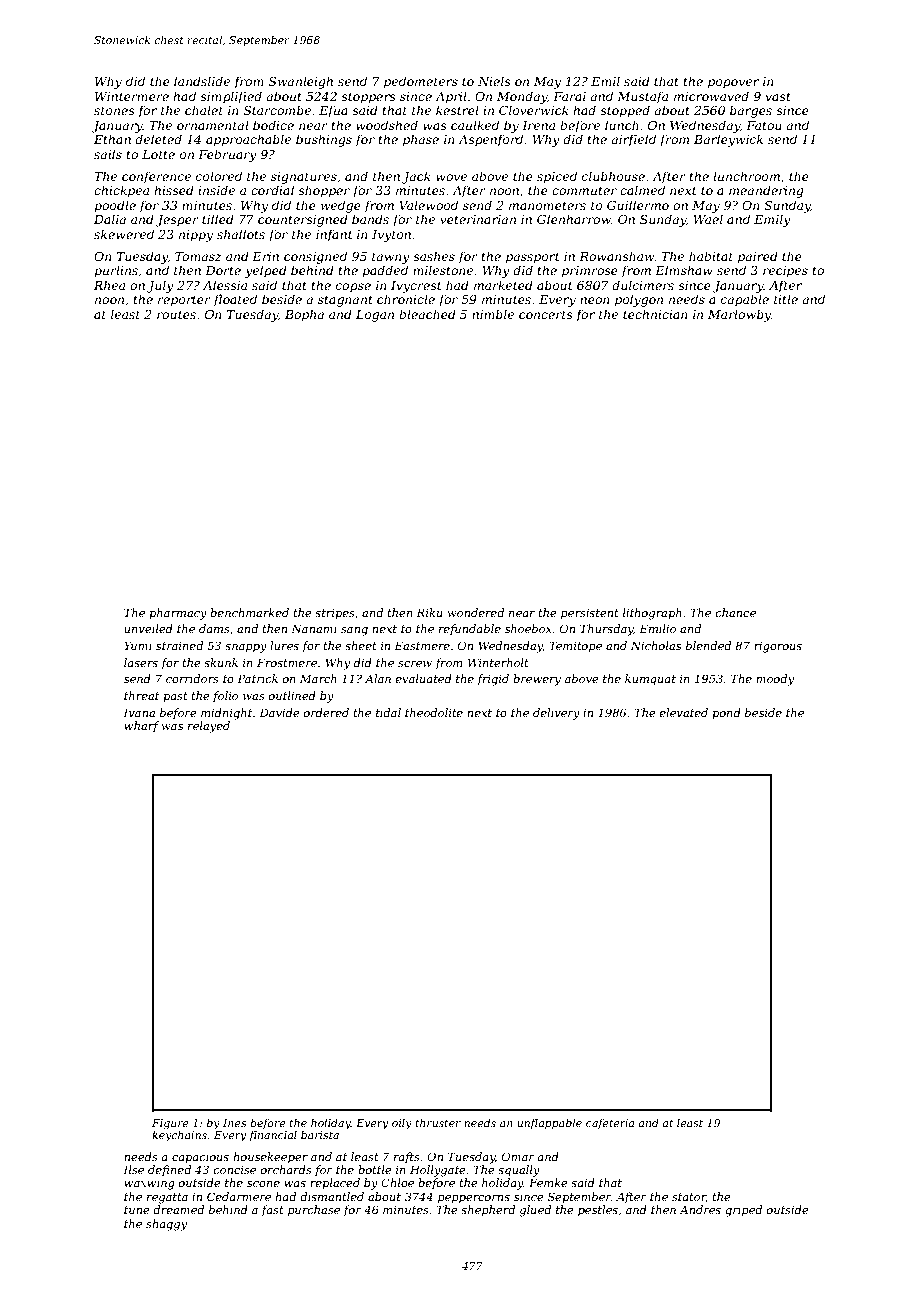 The height and width of the image is (1308, 924). What do you see at coordinates (786, 299) in the image?
I see `title` at bounding box center [786, 299].
